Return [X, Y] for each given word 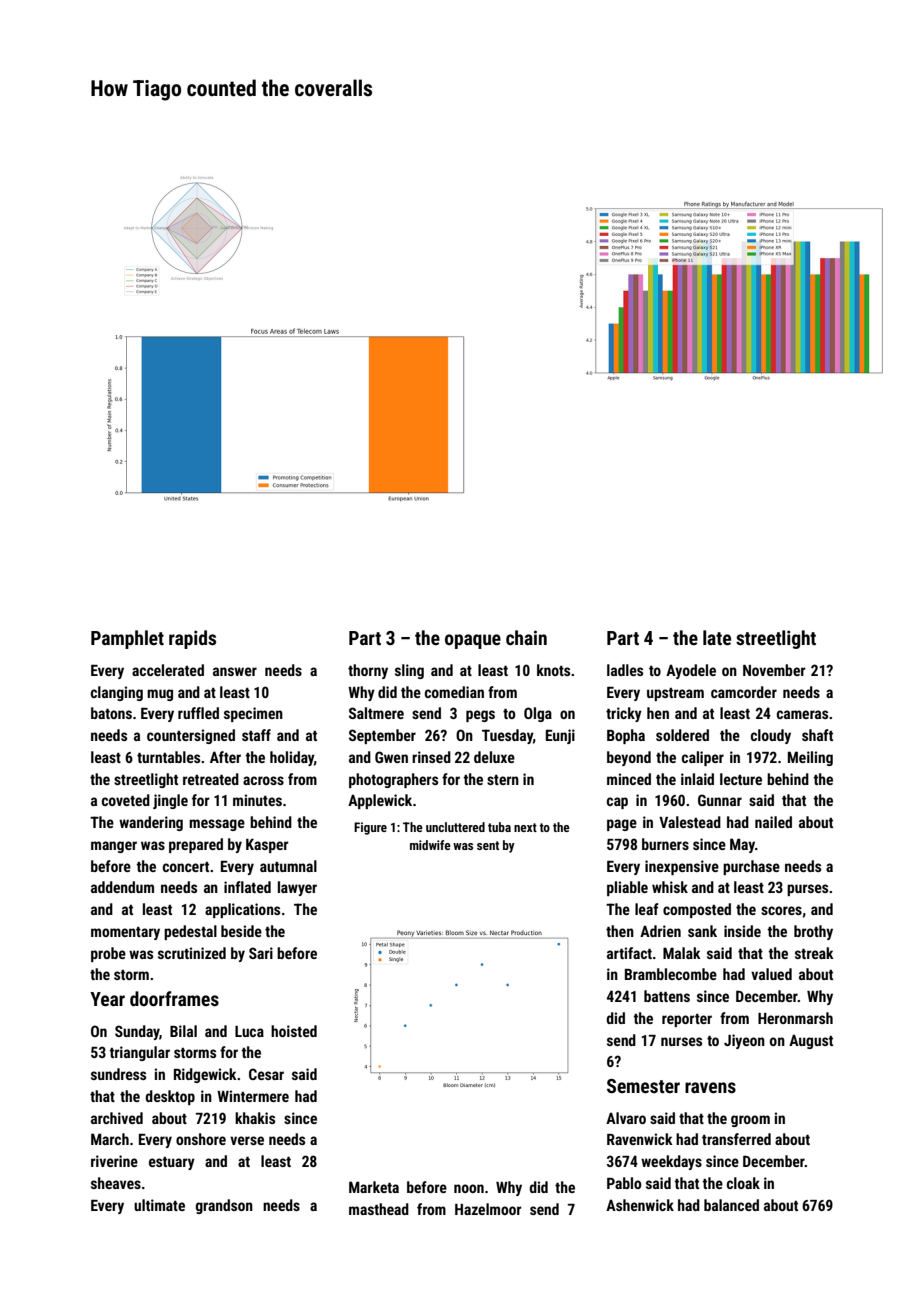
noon [469, 1188]
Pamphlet [127, 639]
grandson [224, 1206]
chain [526, 637]
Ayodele [691, 671]
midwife [430, 845]
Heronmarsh [795, 1018]
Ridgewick [205, 1075]
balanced [731, 1205]
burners [665, 844]
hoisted [294, 1031]
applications [242, 910]
